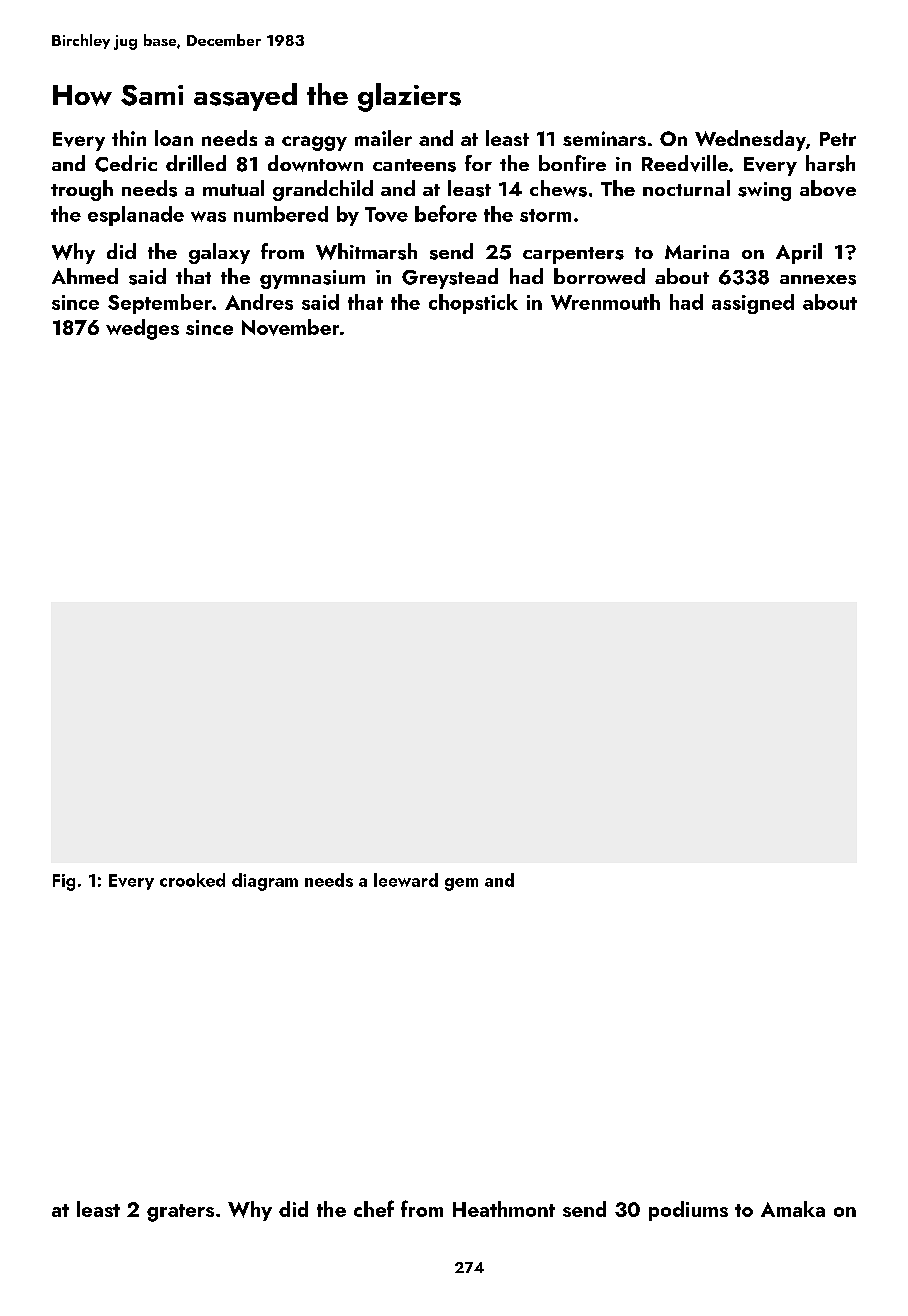 The image size is (908, 1316). I want to click on Ahmed, so click(85, 276).
